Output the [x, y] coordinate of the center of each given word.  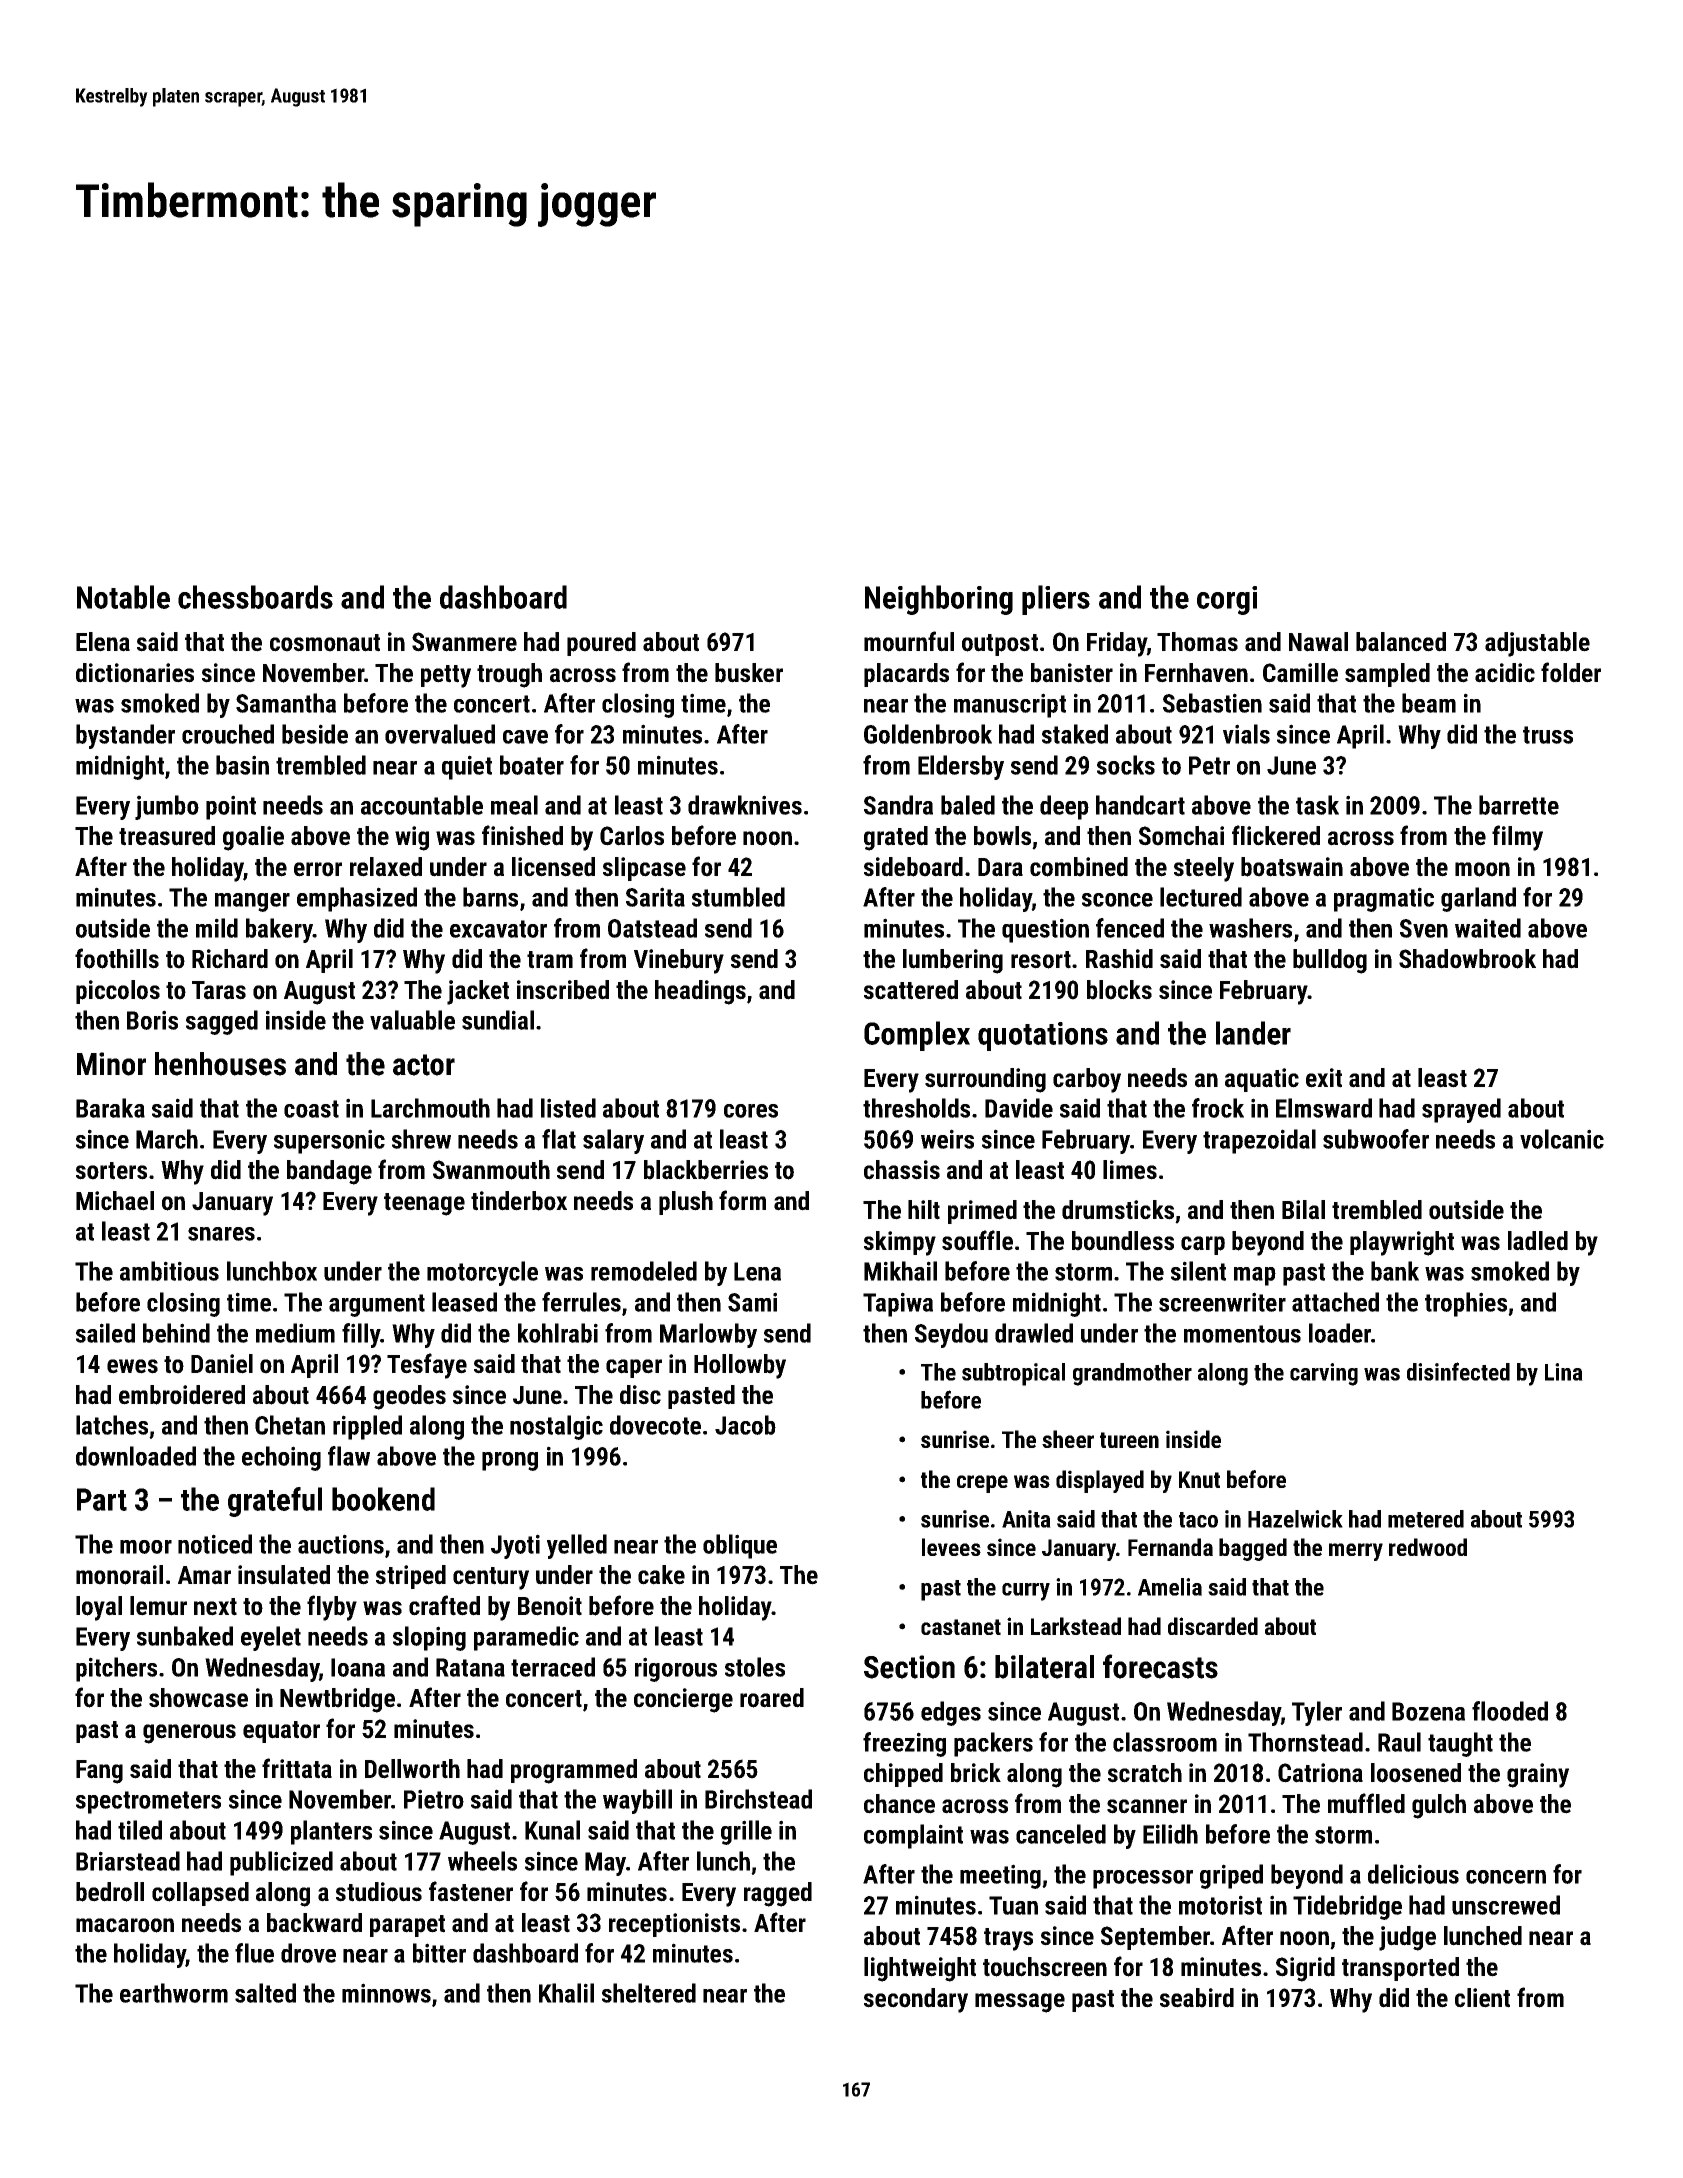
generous [189, 1734]
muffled [1366, 1803]
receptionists [674, 1925]
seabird [1197, 1998]
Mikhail [900, 1271]
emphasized [357, 899]
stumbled [738, 897]
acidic [1505, 673]
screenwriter [1222, 1302]
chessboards [255, 597]
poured [601, 644]
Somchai [1181, 836]
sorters [111, 1171]
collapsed [200, 1894]
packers [993, 1744]
